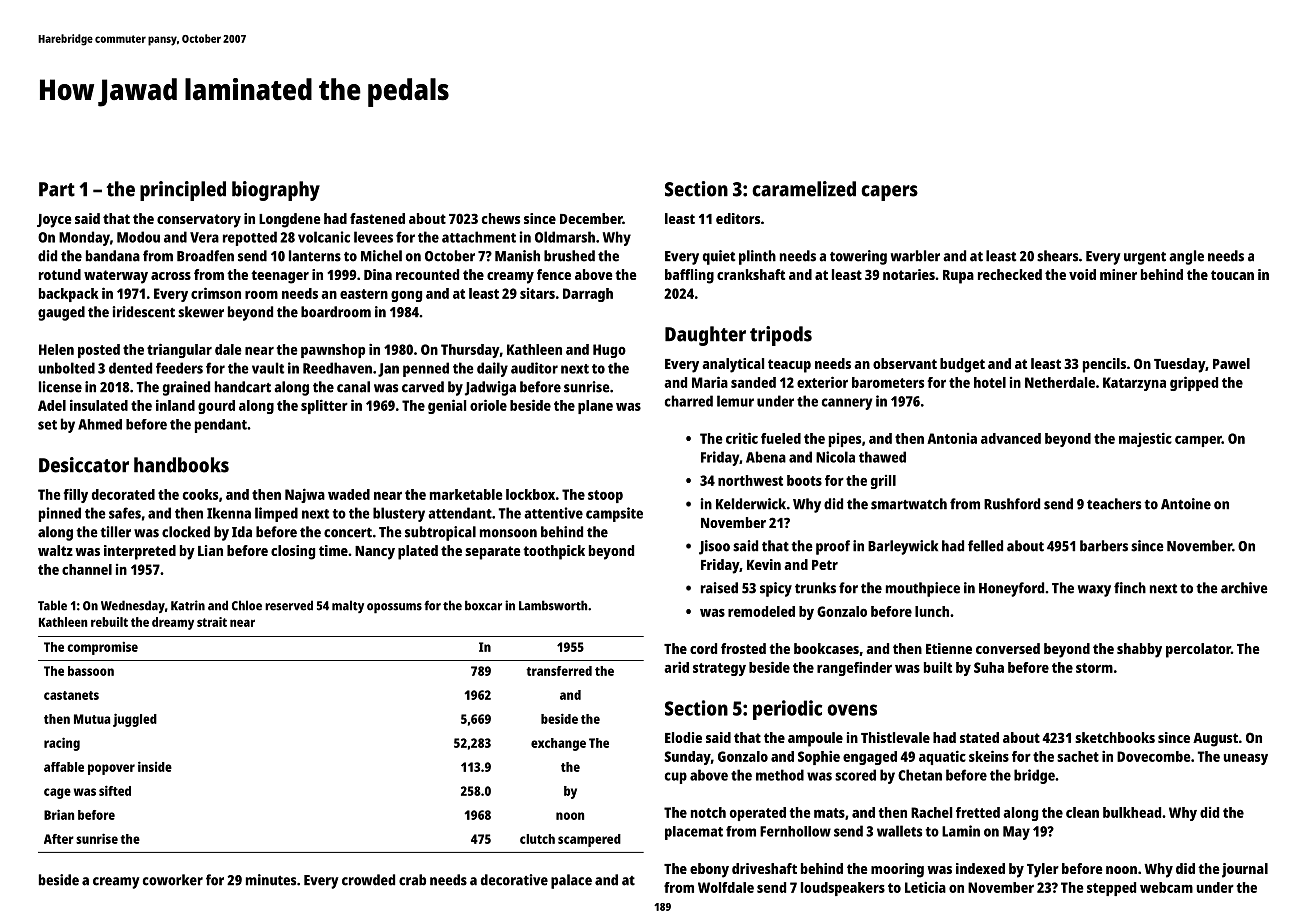 This screenshot has height=924, width=1308. What do you see at coordinates (764, 564) in the screenshot?
I see `Kevin` at bounding box center [764, 564].
